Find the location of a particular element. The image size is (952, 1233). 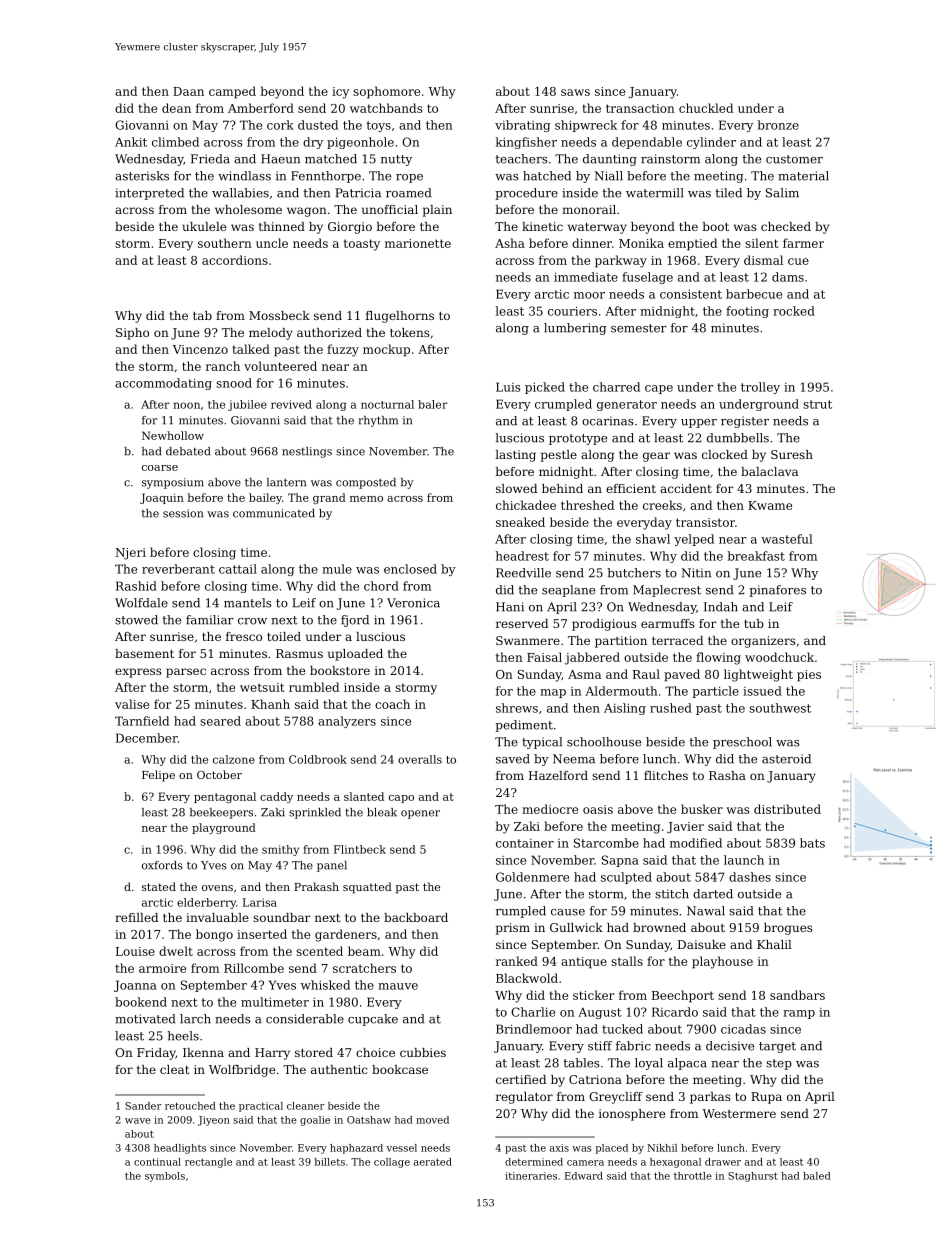

wasteful is located at coordinates (787, 539).
